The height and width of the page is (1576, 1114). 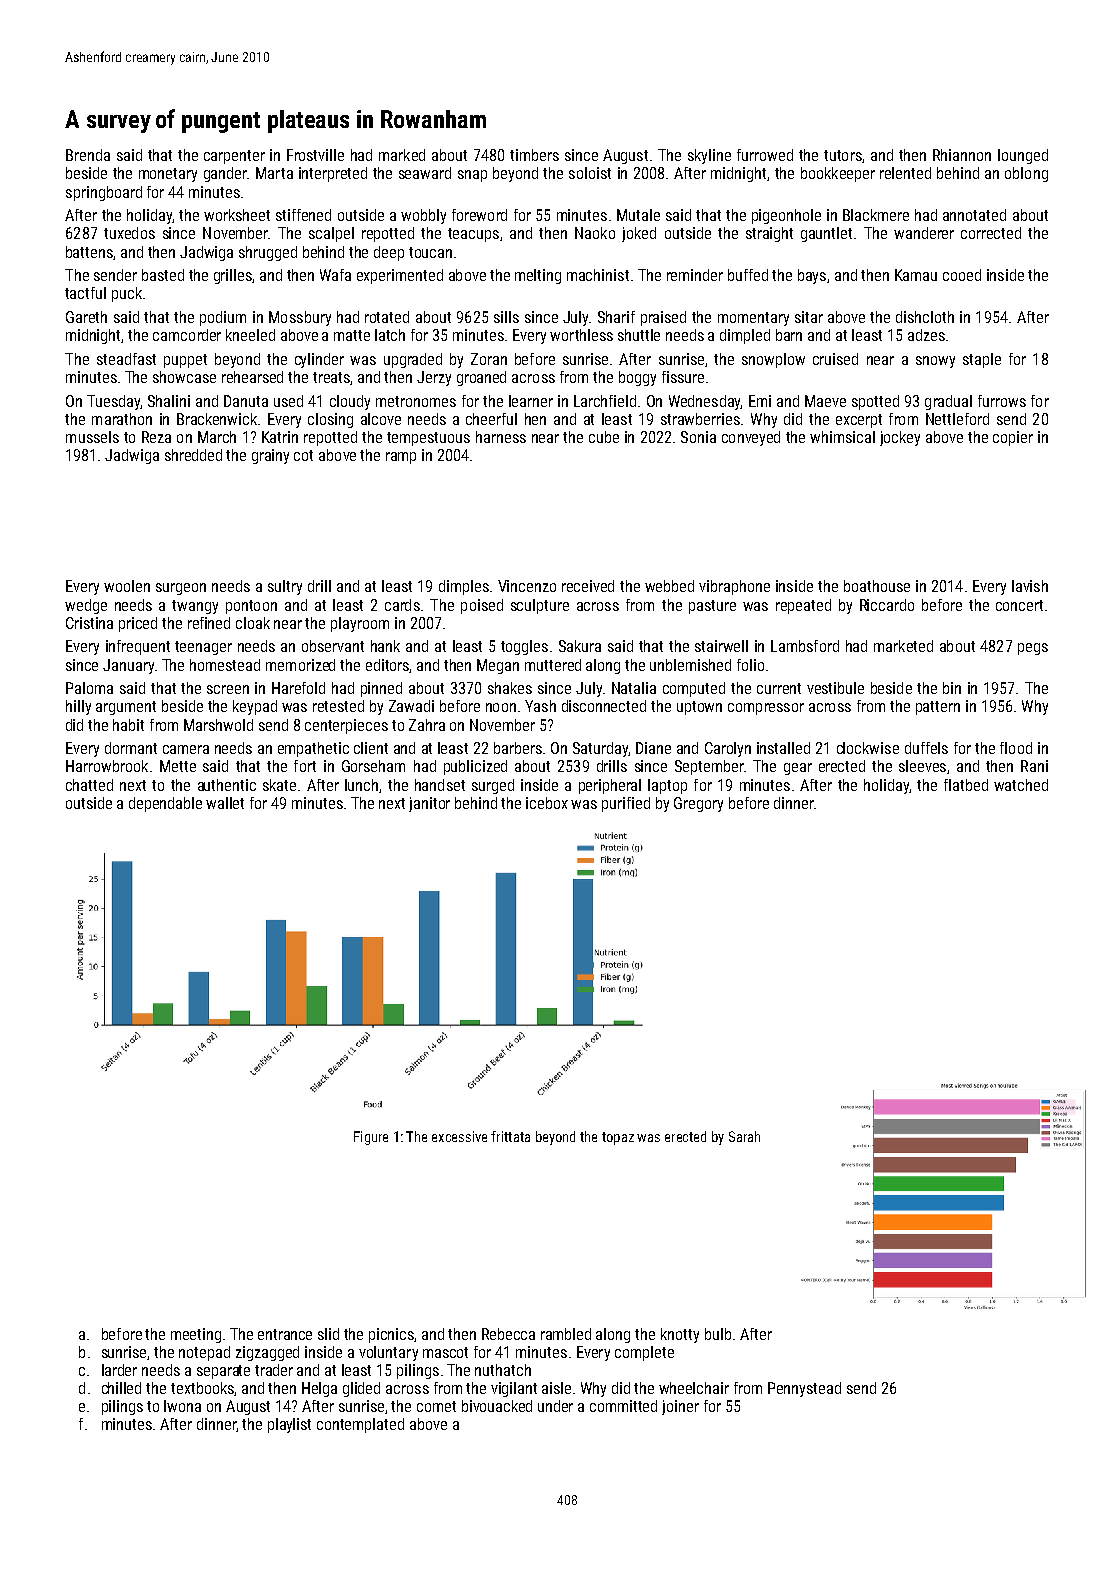 I want to click on separate, so click(x=223, y=1372).
